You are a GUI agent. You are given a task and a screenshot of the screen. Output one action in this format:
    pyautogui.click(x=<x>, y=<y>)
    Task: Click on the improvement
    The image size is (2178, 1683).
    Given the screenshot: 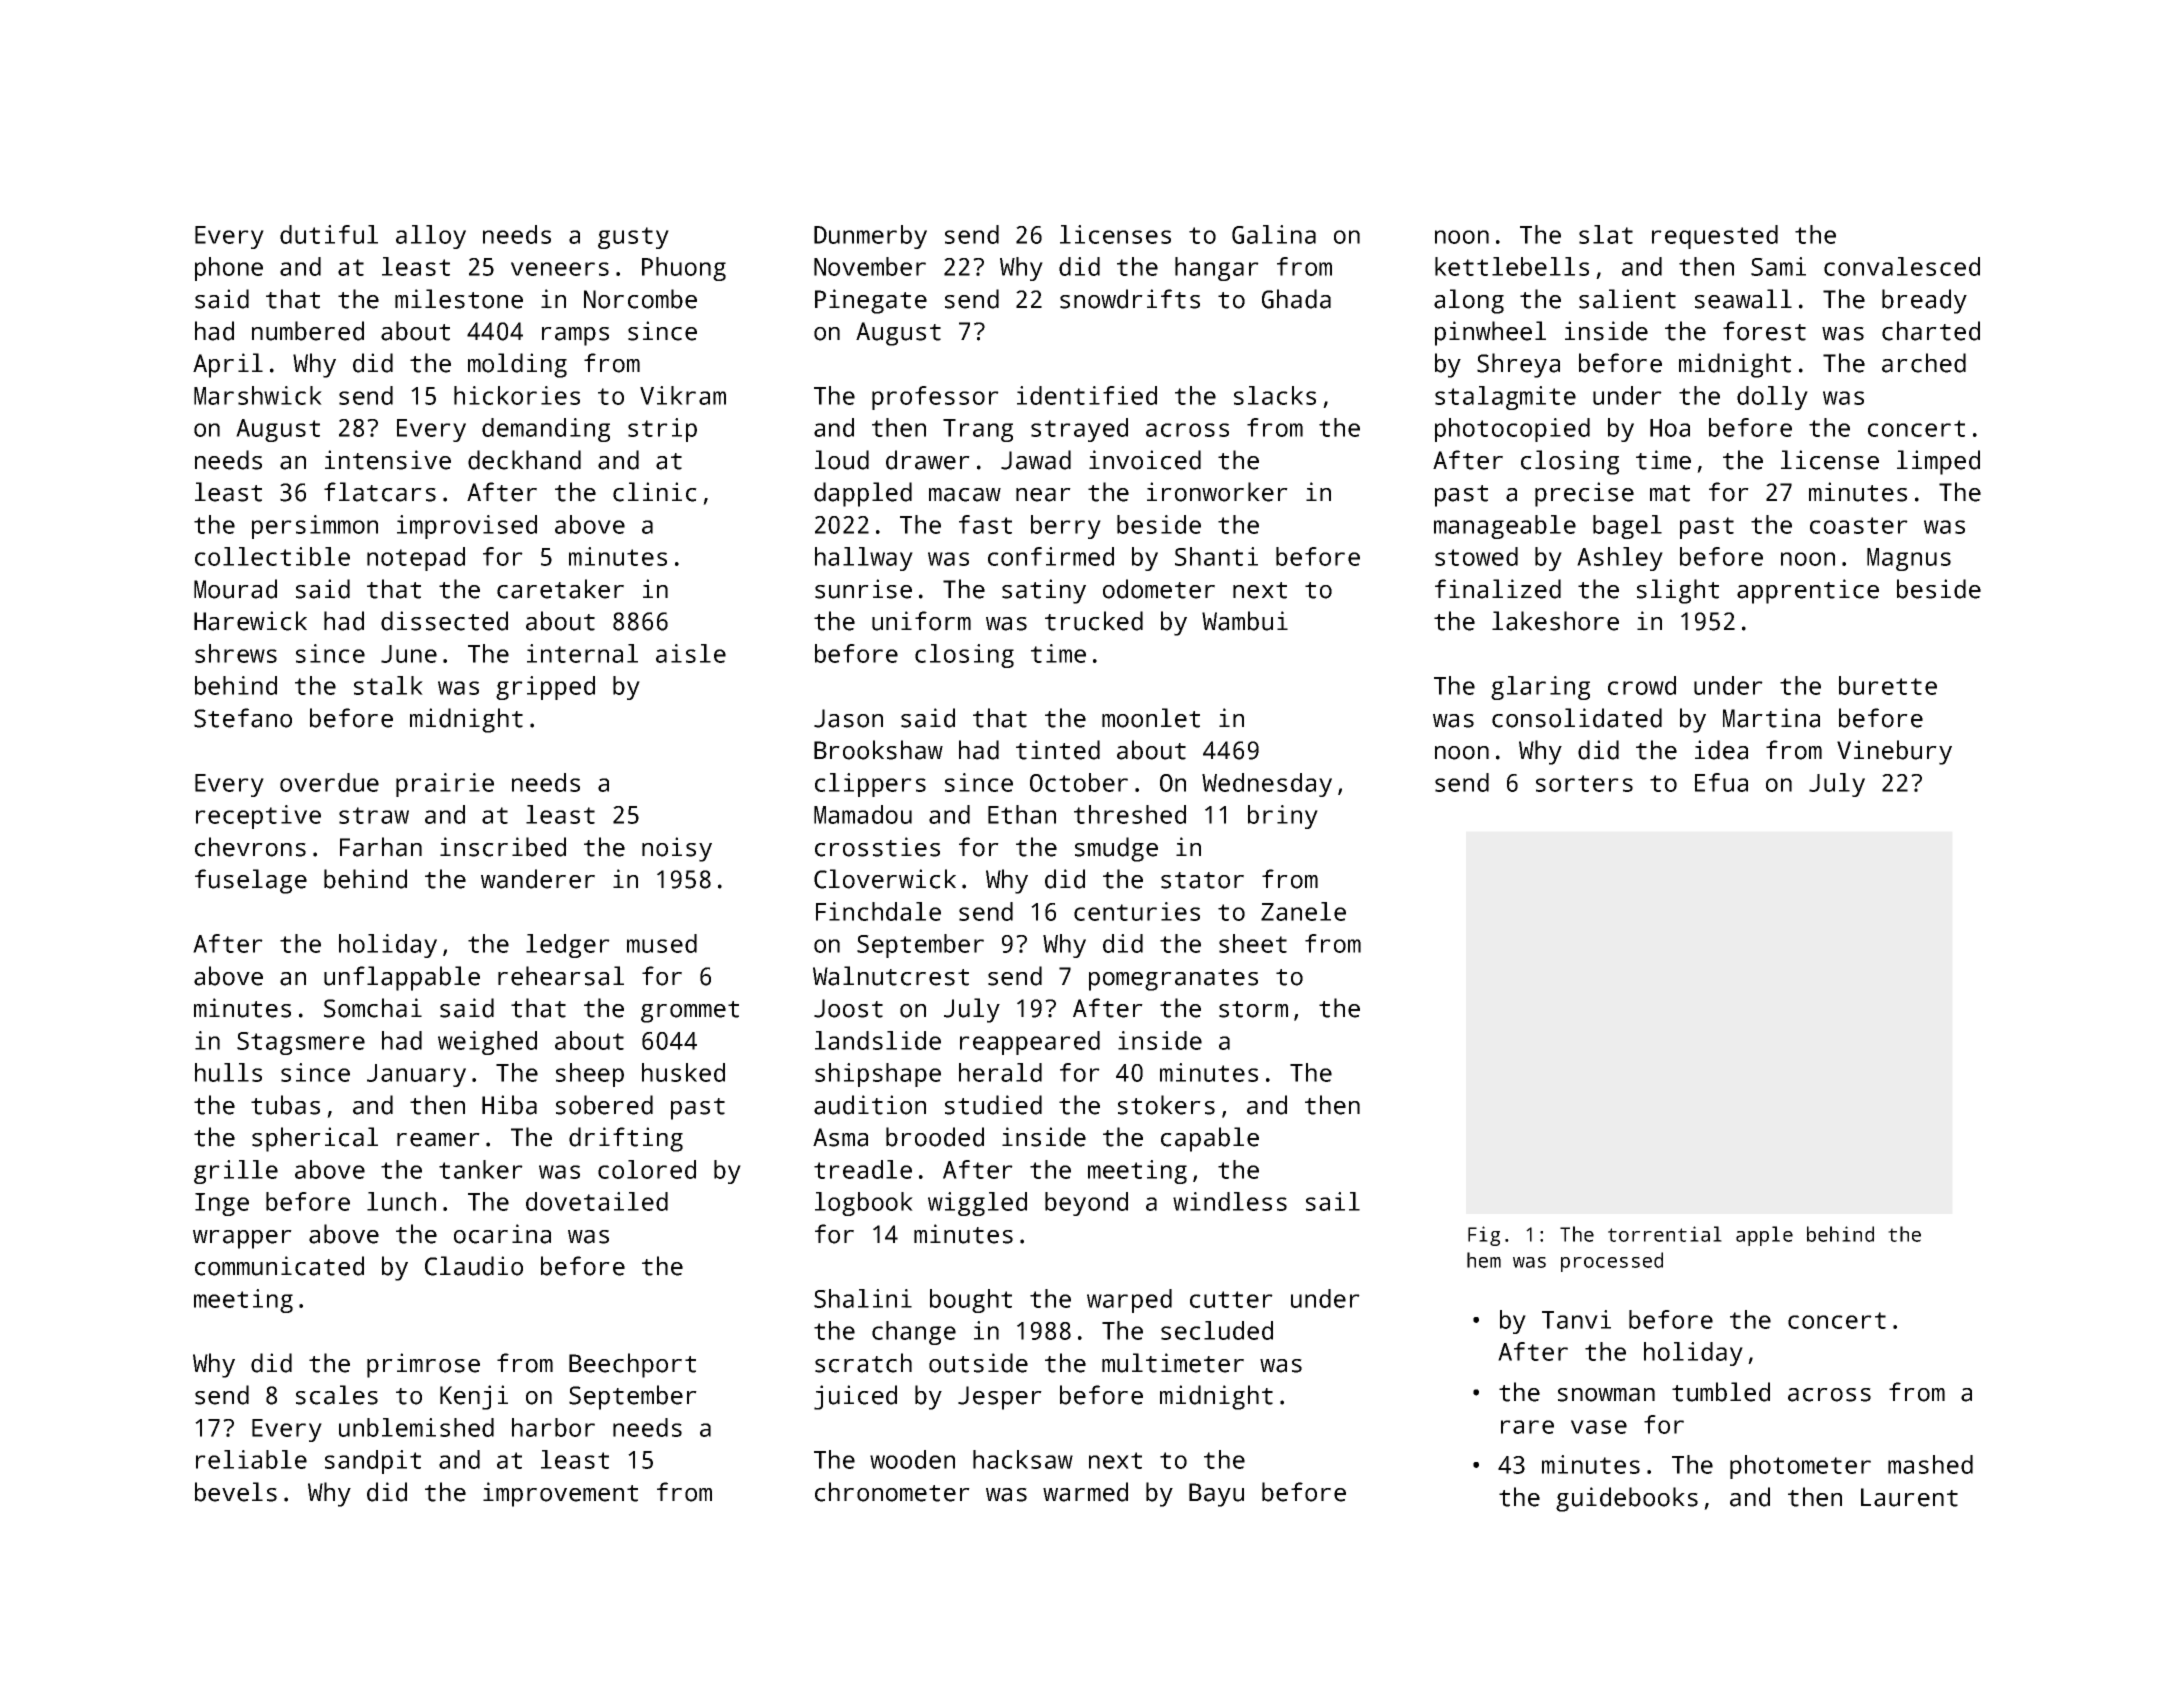 What is the action you would take?
    pyautogui.click(x=560, y=1494)
